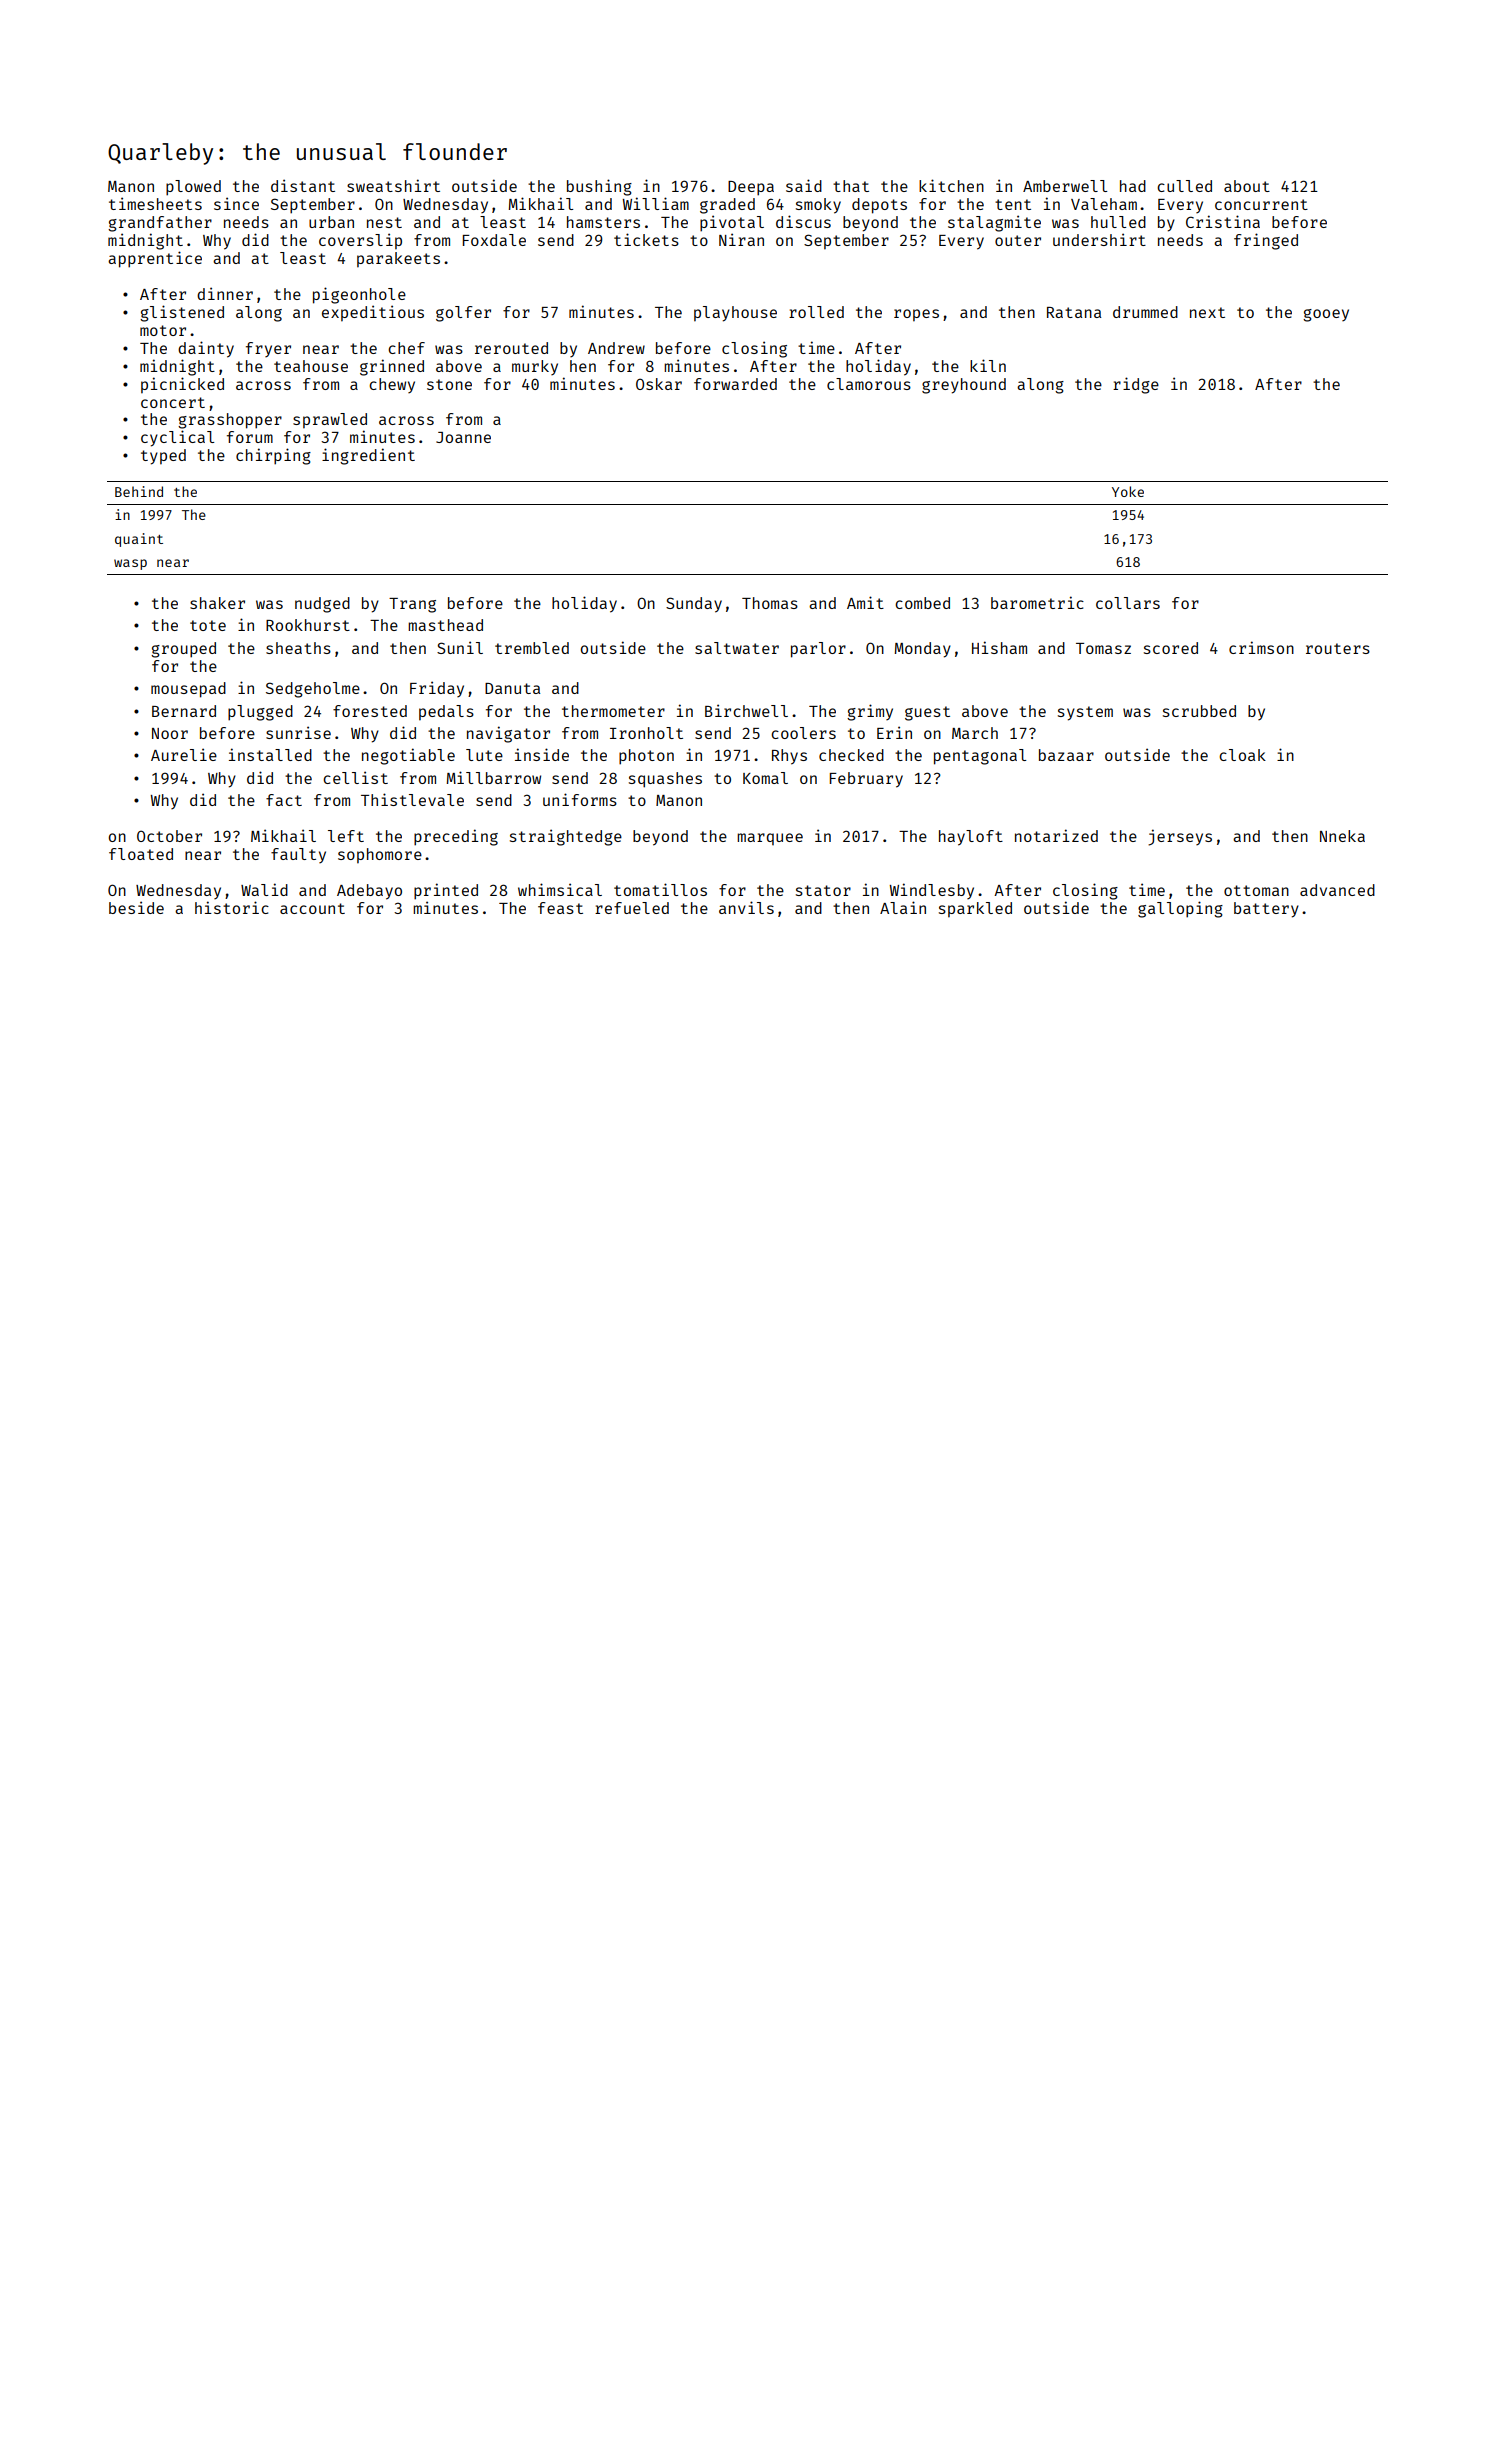 The height and width of the document is (2464, 1496). Describe the element at coordinates (193, 188) in the document. I see `plowed` at that location.
